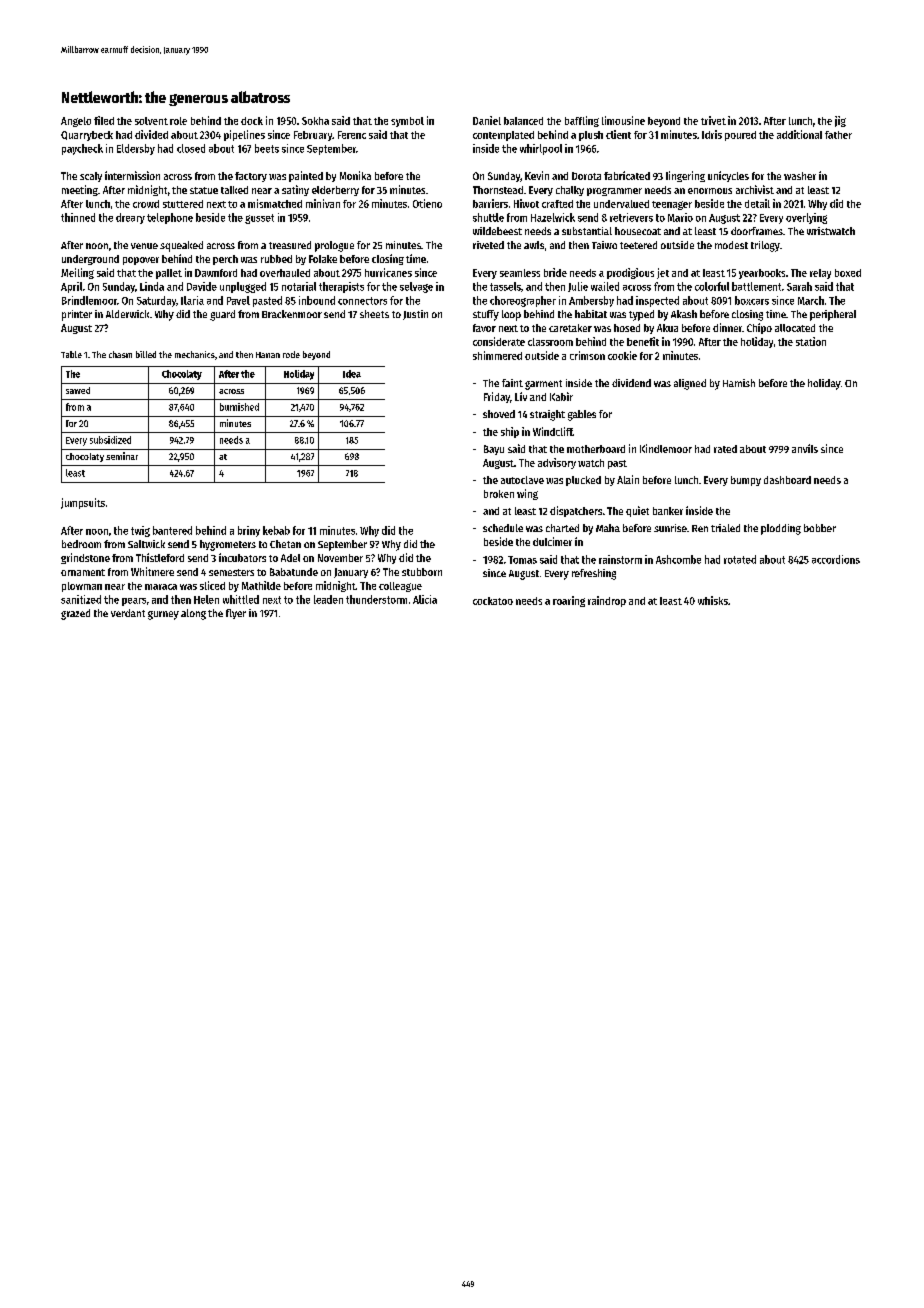 The height and width of the page is (1308, 924). Describe the element at coordinates (499, 494) in the page. I see `broken` at that location.
